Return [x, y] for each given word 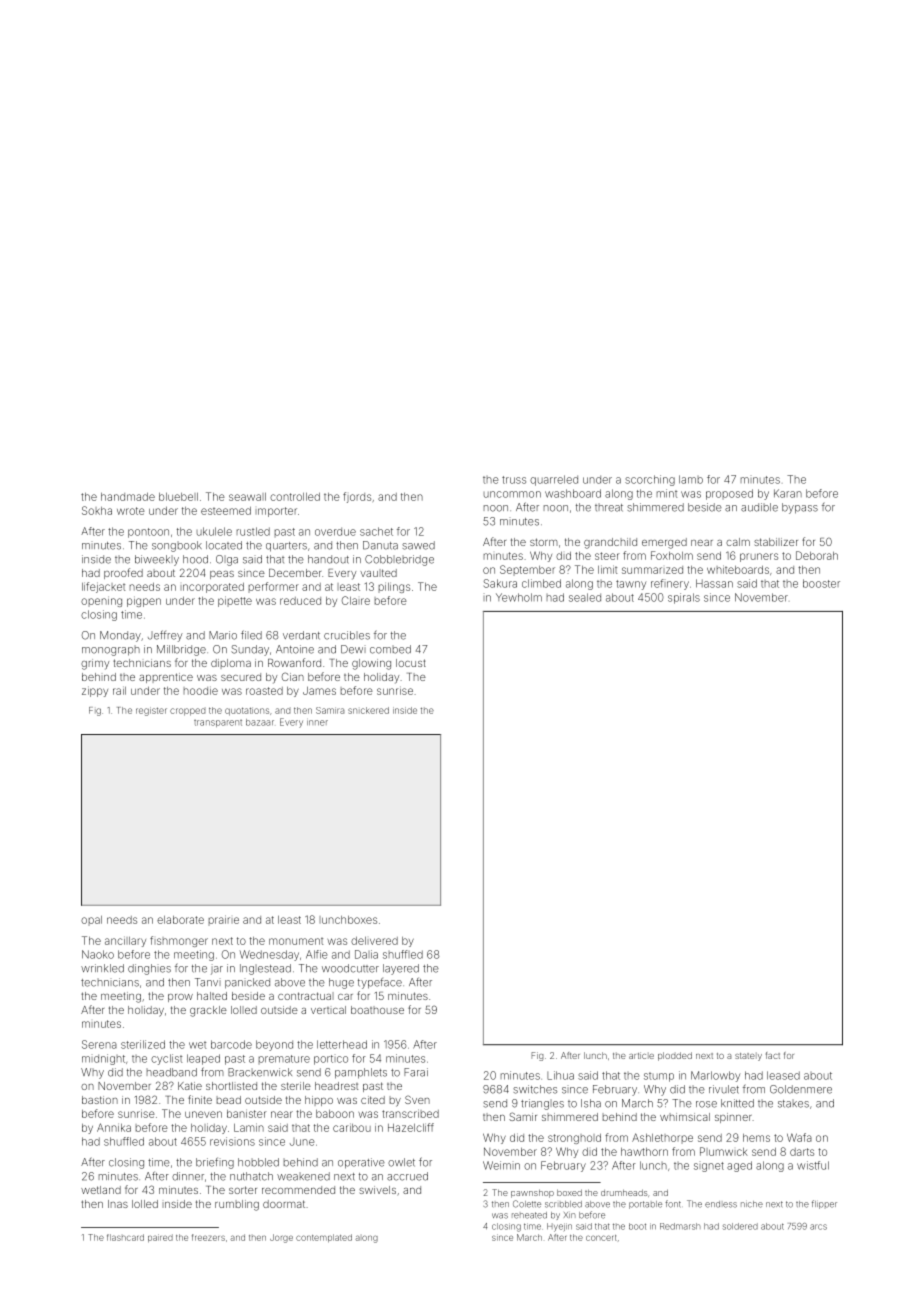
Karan [788, 493]
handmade [128, 497]
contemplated [324, 1238]
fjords [357, 497]
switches [535, 1089]
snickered [368, 710]
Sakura [500, 583]
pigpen [144, 601]
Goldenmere [801, 1089]
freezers [208, 1237]
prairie [224, 920]
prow [180, 998]
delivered [374, 941]
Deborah [817, 555]
